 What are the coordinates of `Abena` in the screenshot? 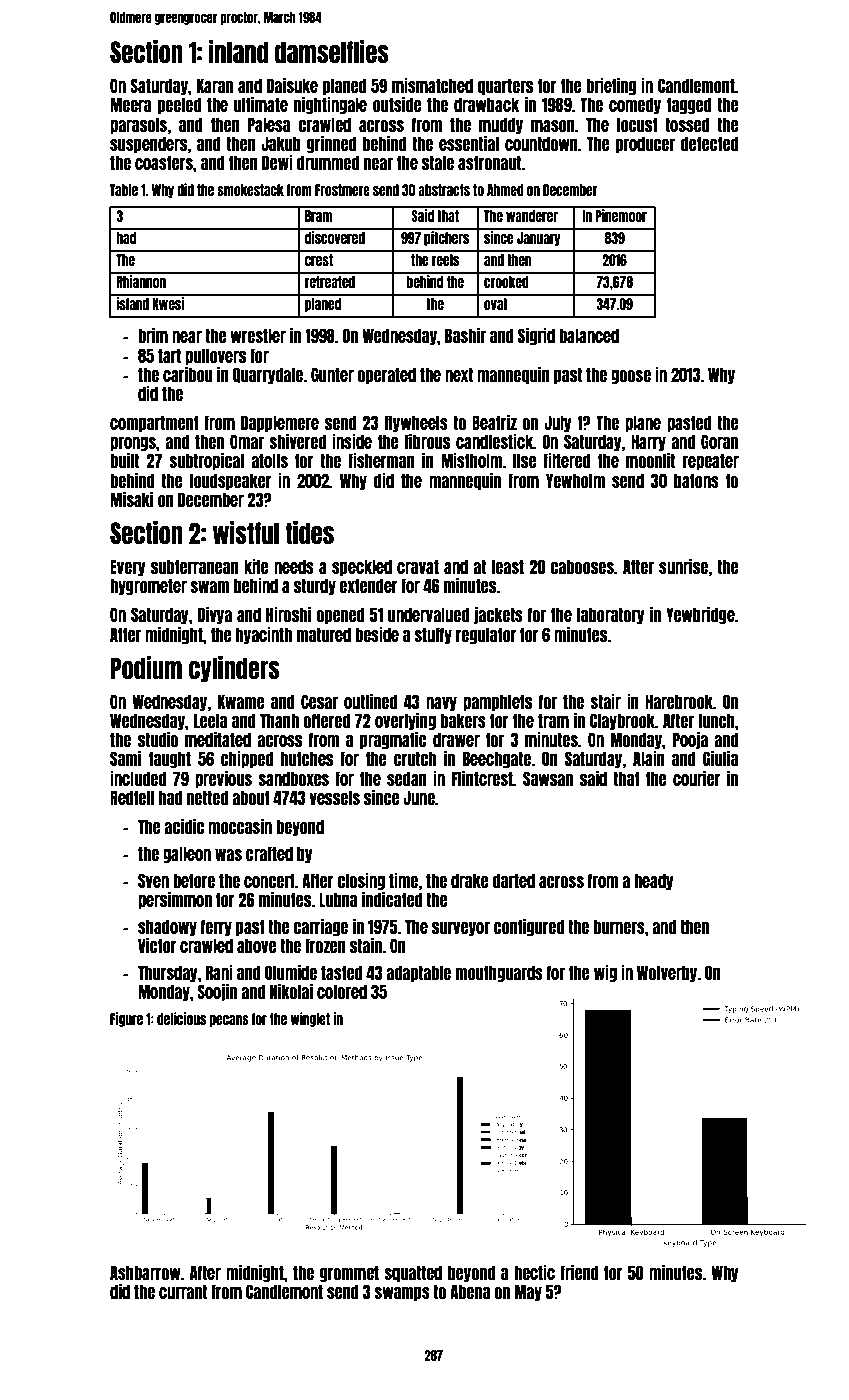 It's located at (470, 1291).
